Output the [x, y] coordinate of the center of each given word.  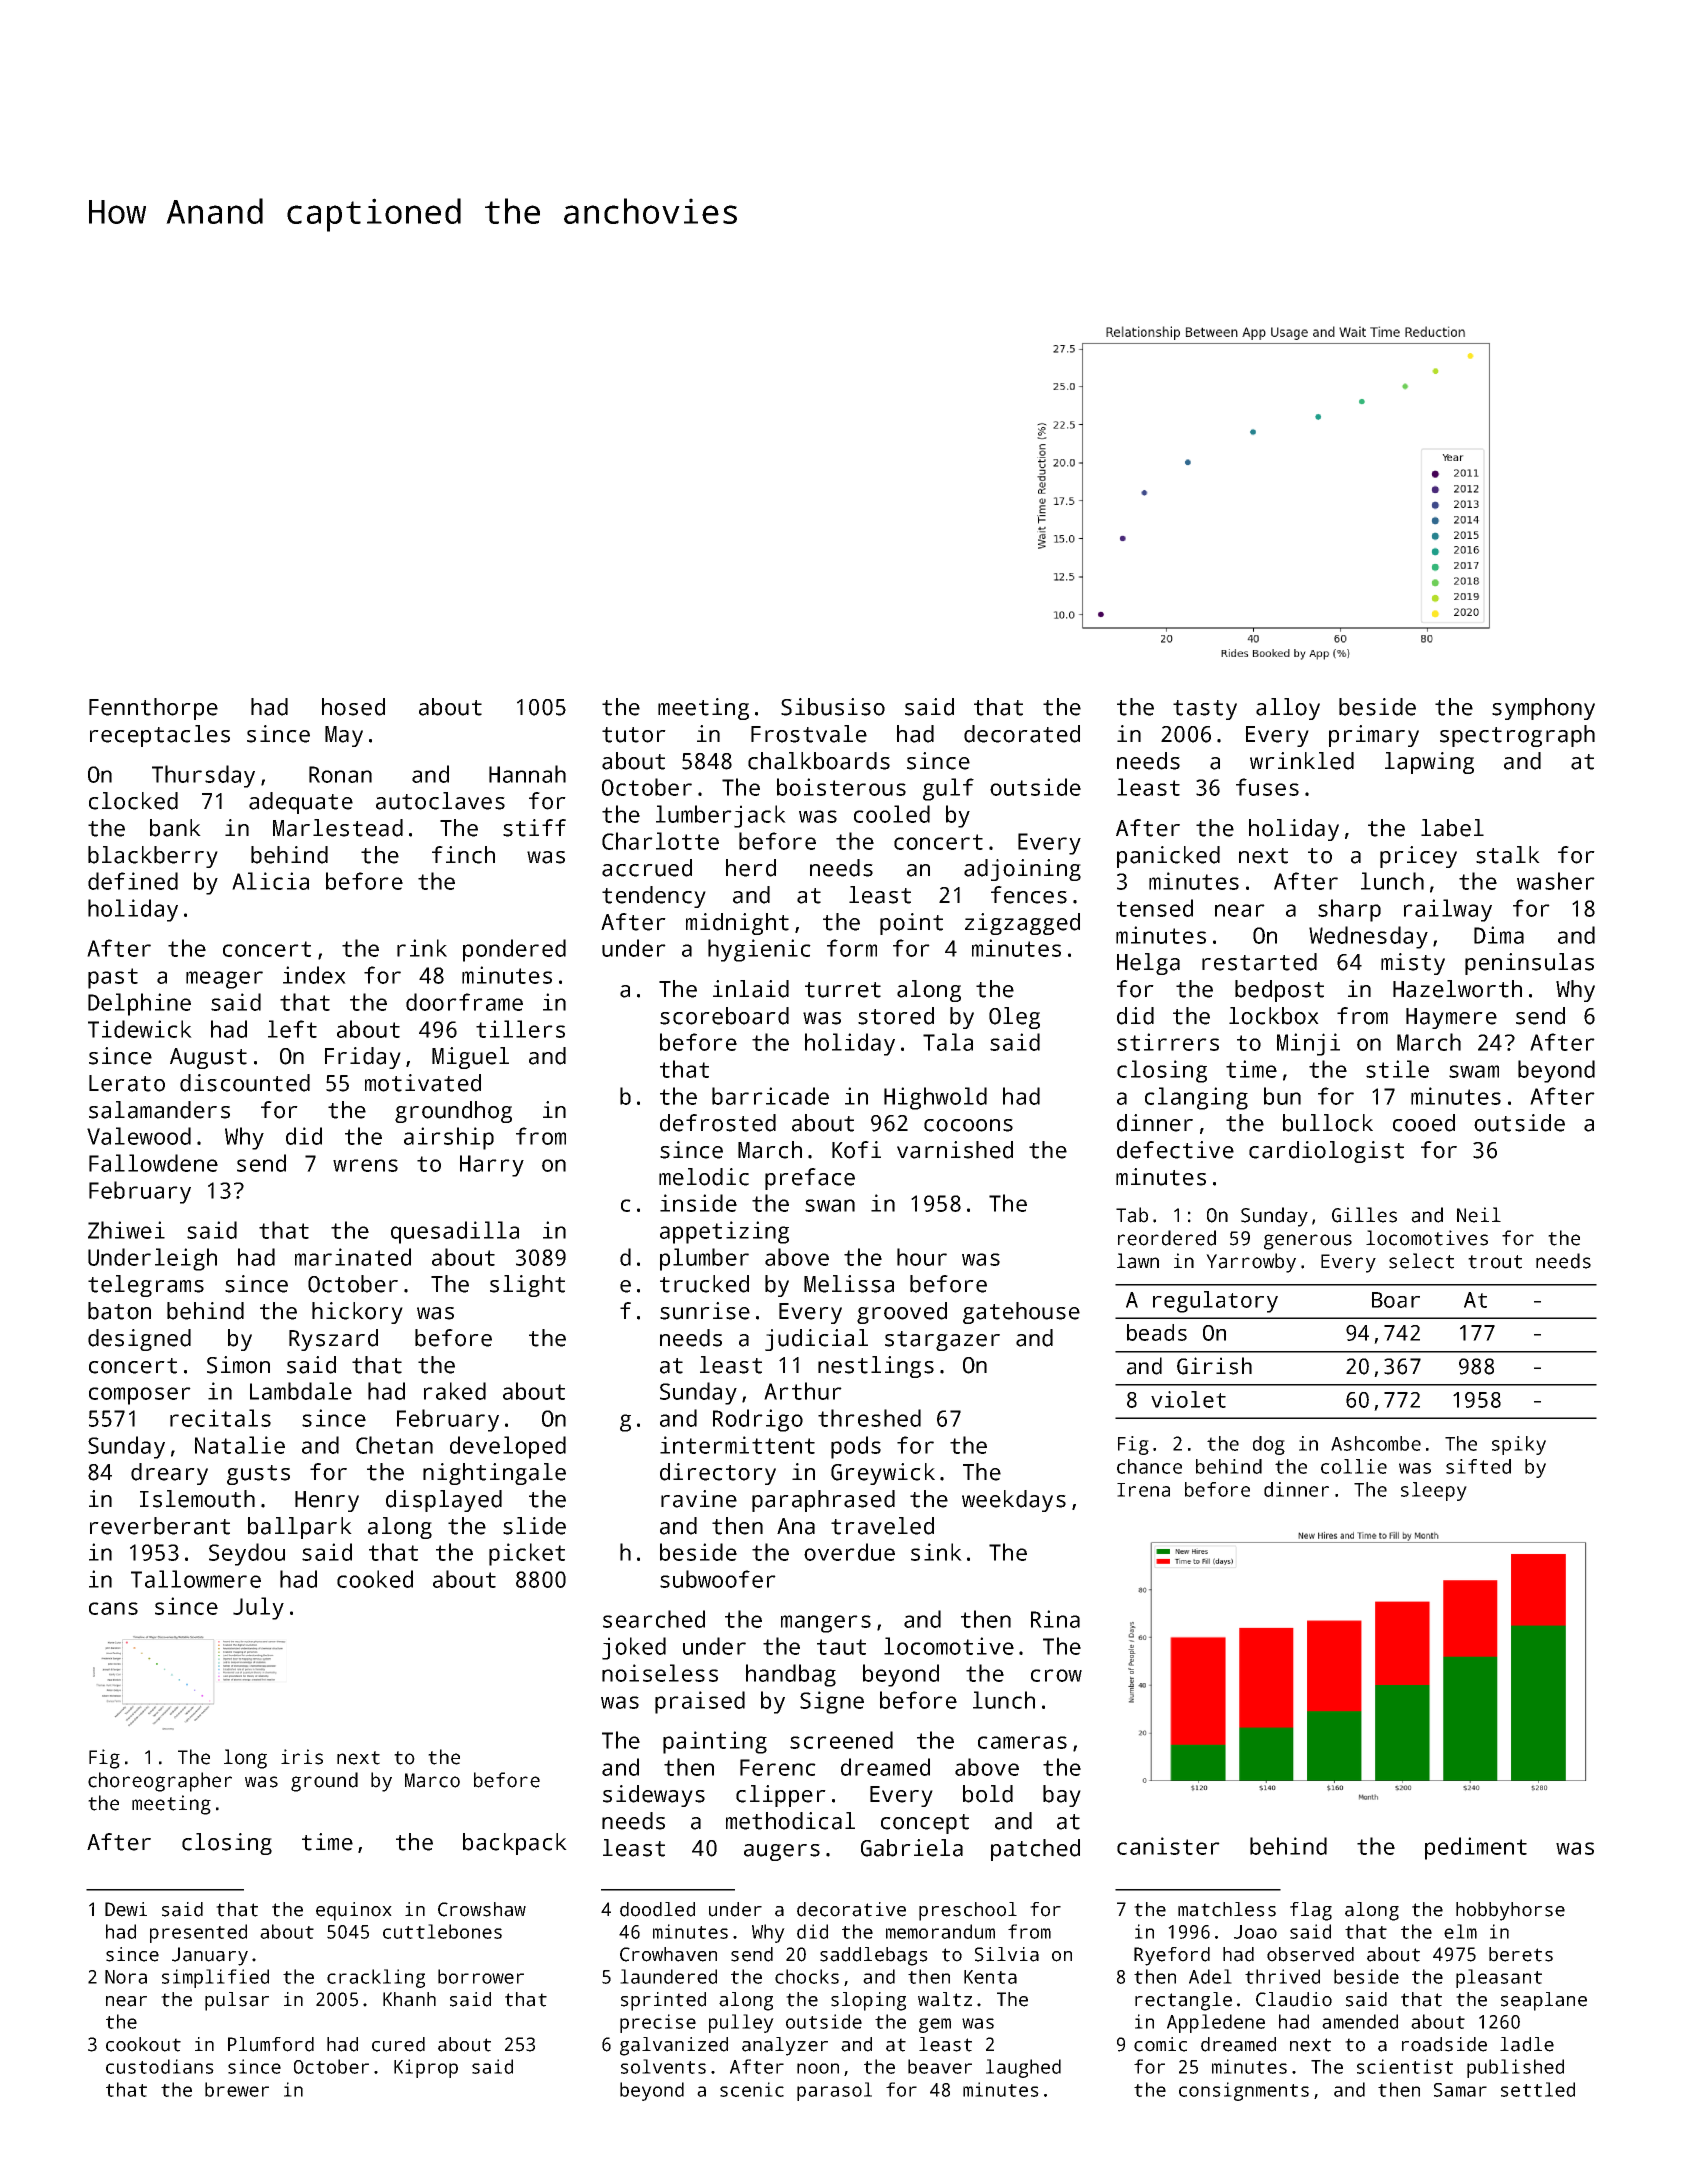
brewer [237, 2089]
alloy [1288, 709]
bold [988, 1794]
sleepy [1434, 1491]
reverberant [160, 1526]
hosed [353, 707]
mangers [826, 1624]
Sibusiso [833, 707]
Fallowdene [153, 1163]
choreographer [160, 1782]
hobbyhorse [1510, 1911]
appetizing [724, 1232]
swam [1474, 1071]
